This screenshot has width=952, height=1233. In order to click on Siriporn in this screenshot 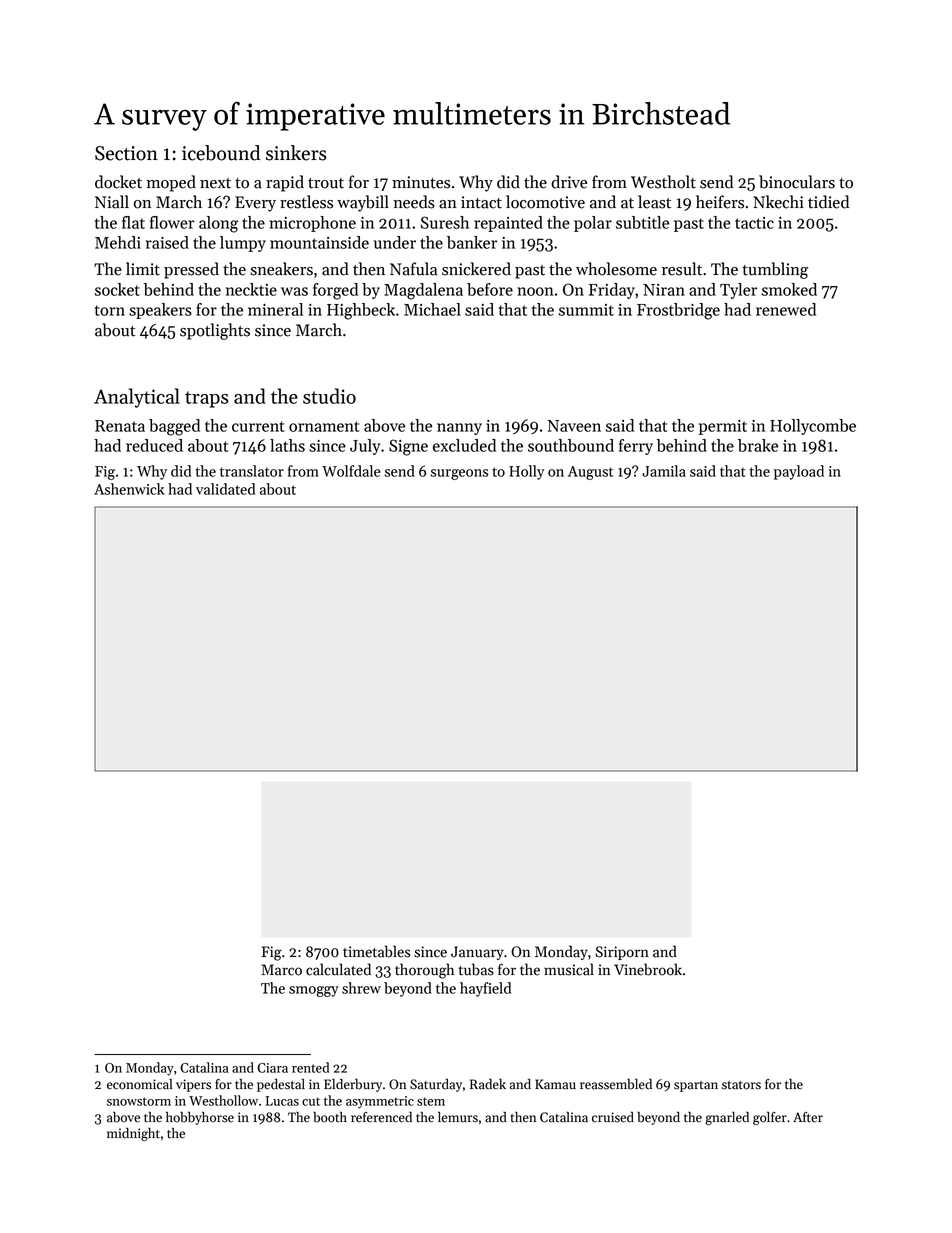, I will do `click(622, 953)`.
